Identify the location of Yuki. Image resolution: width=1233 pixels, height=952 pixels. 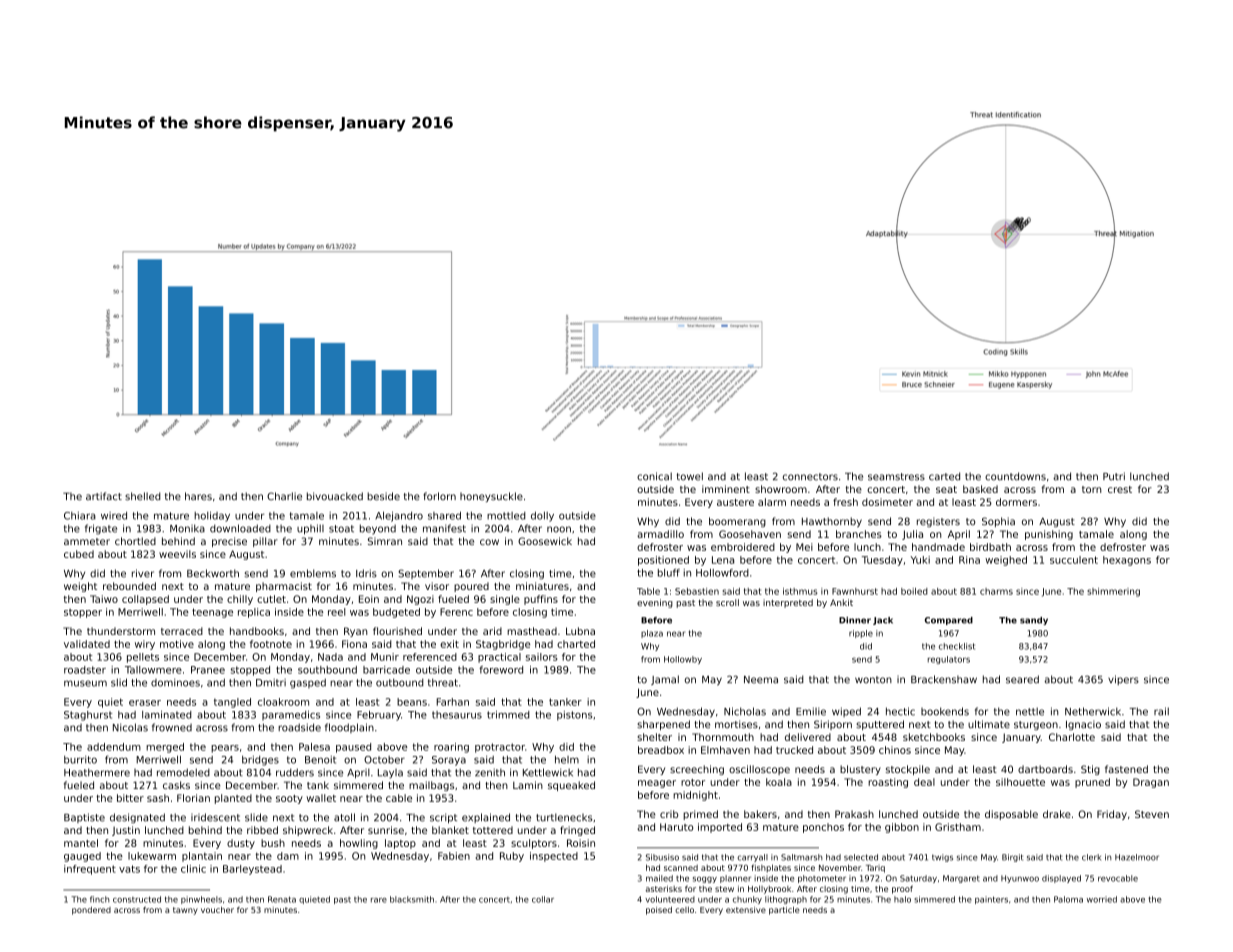
(920, 560).
